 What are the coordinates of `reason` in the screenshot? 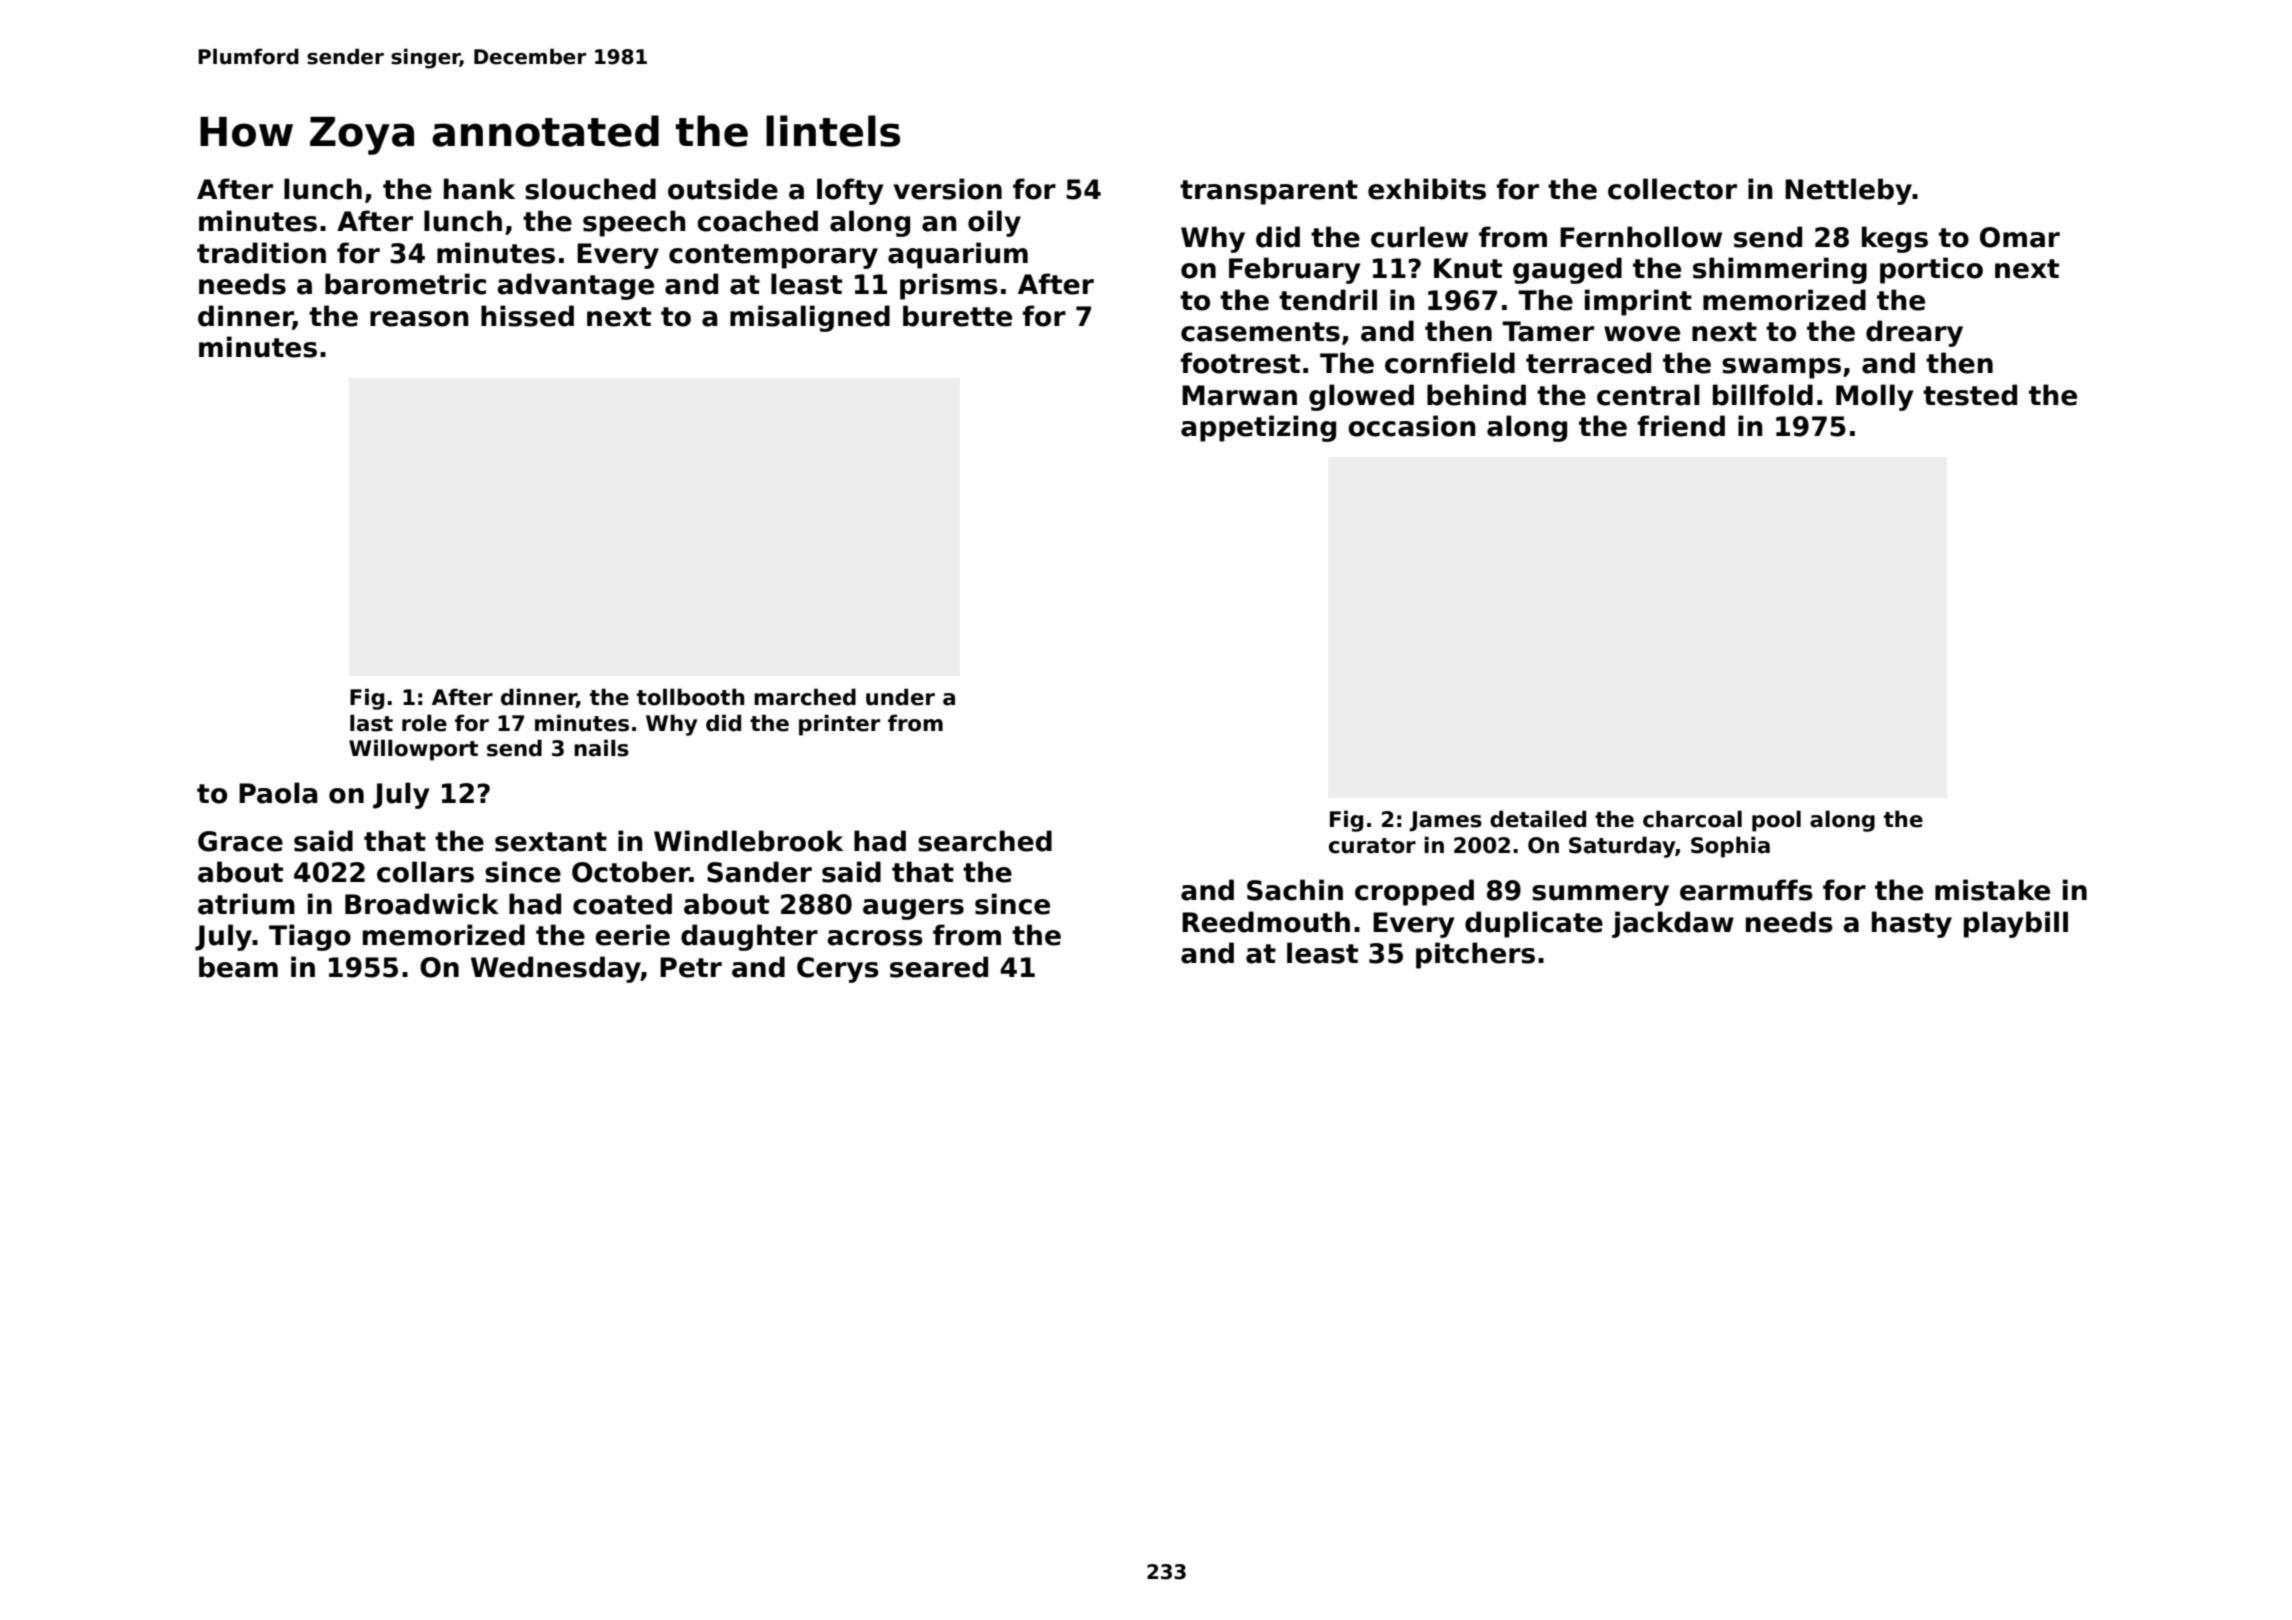 It's located at (419, 319).
